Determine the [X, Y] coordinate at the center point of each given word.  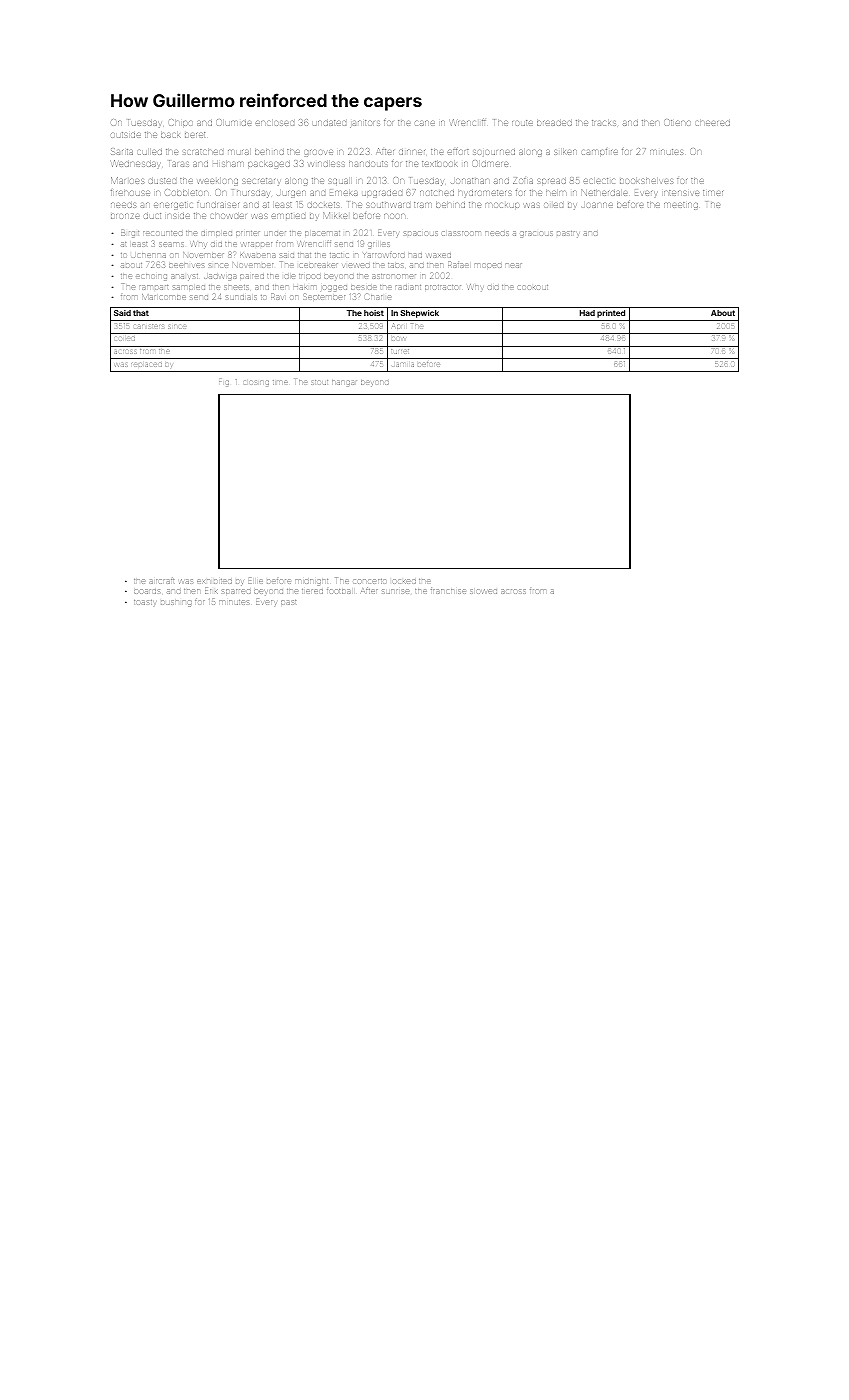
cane [425, 123]
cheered [713, 123]
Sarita [122, 151]
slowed [483, 591]
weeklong [218, 182]
